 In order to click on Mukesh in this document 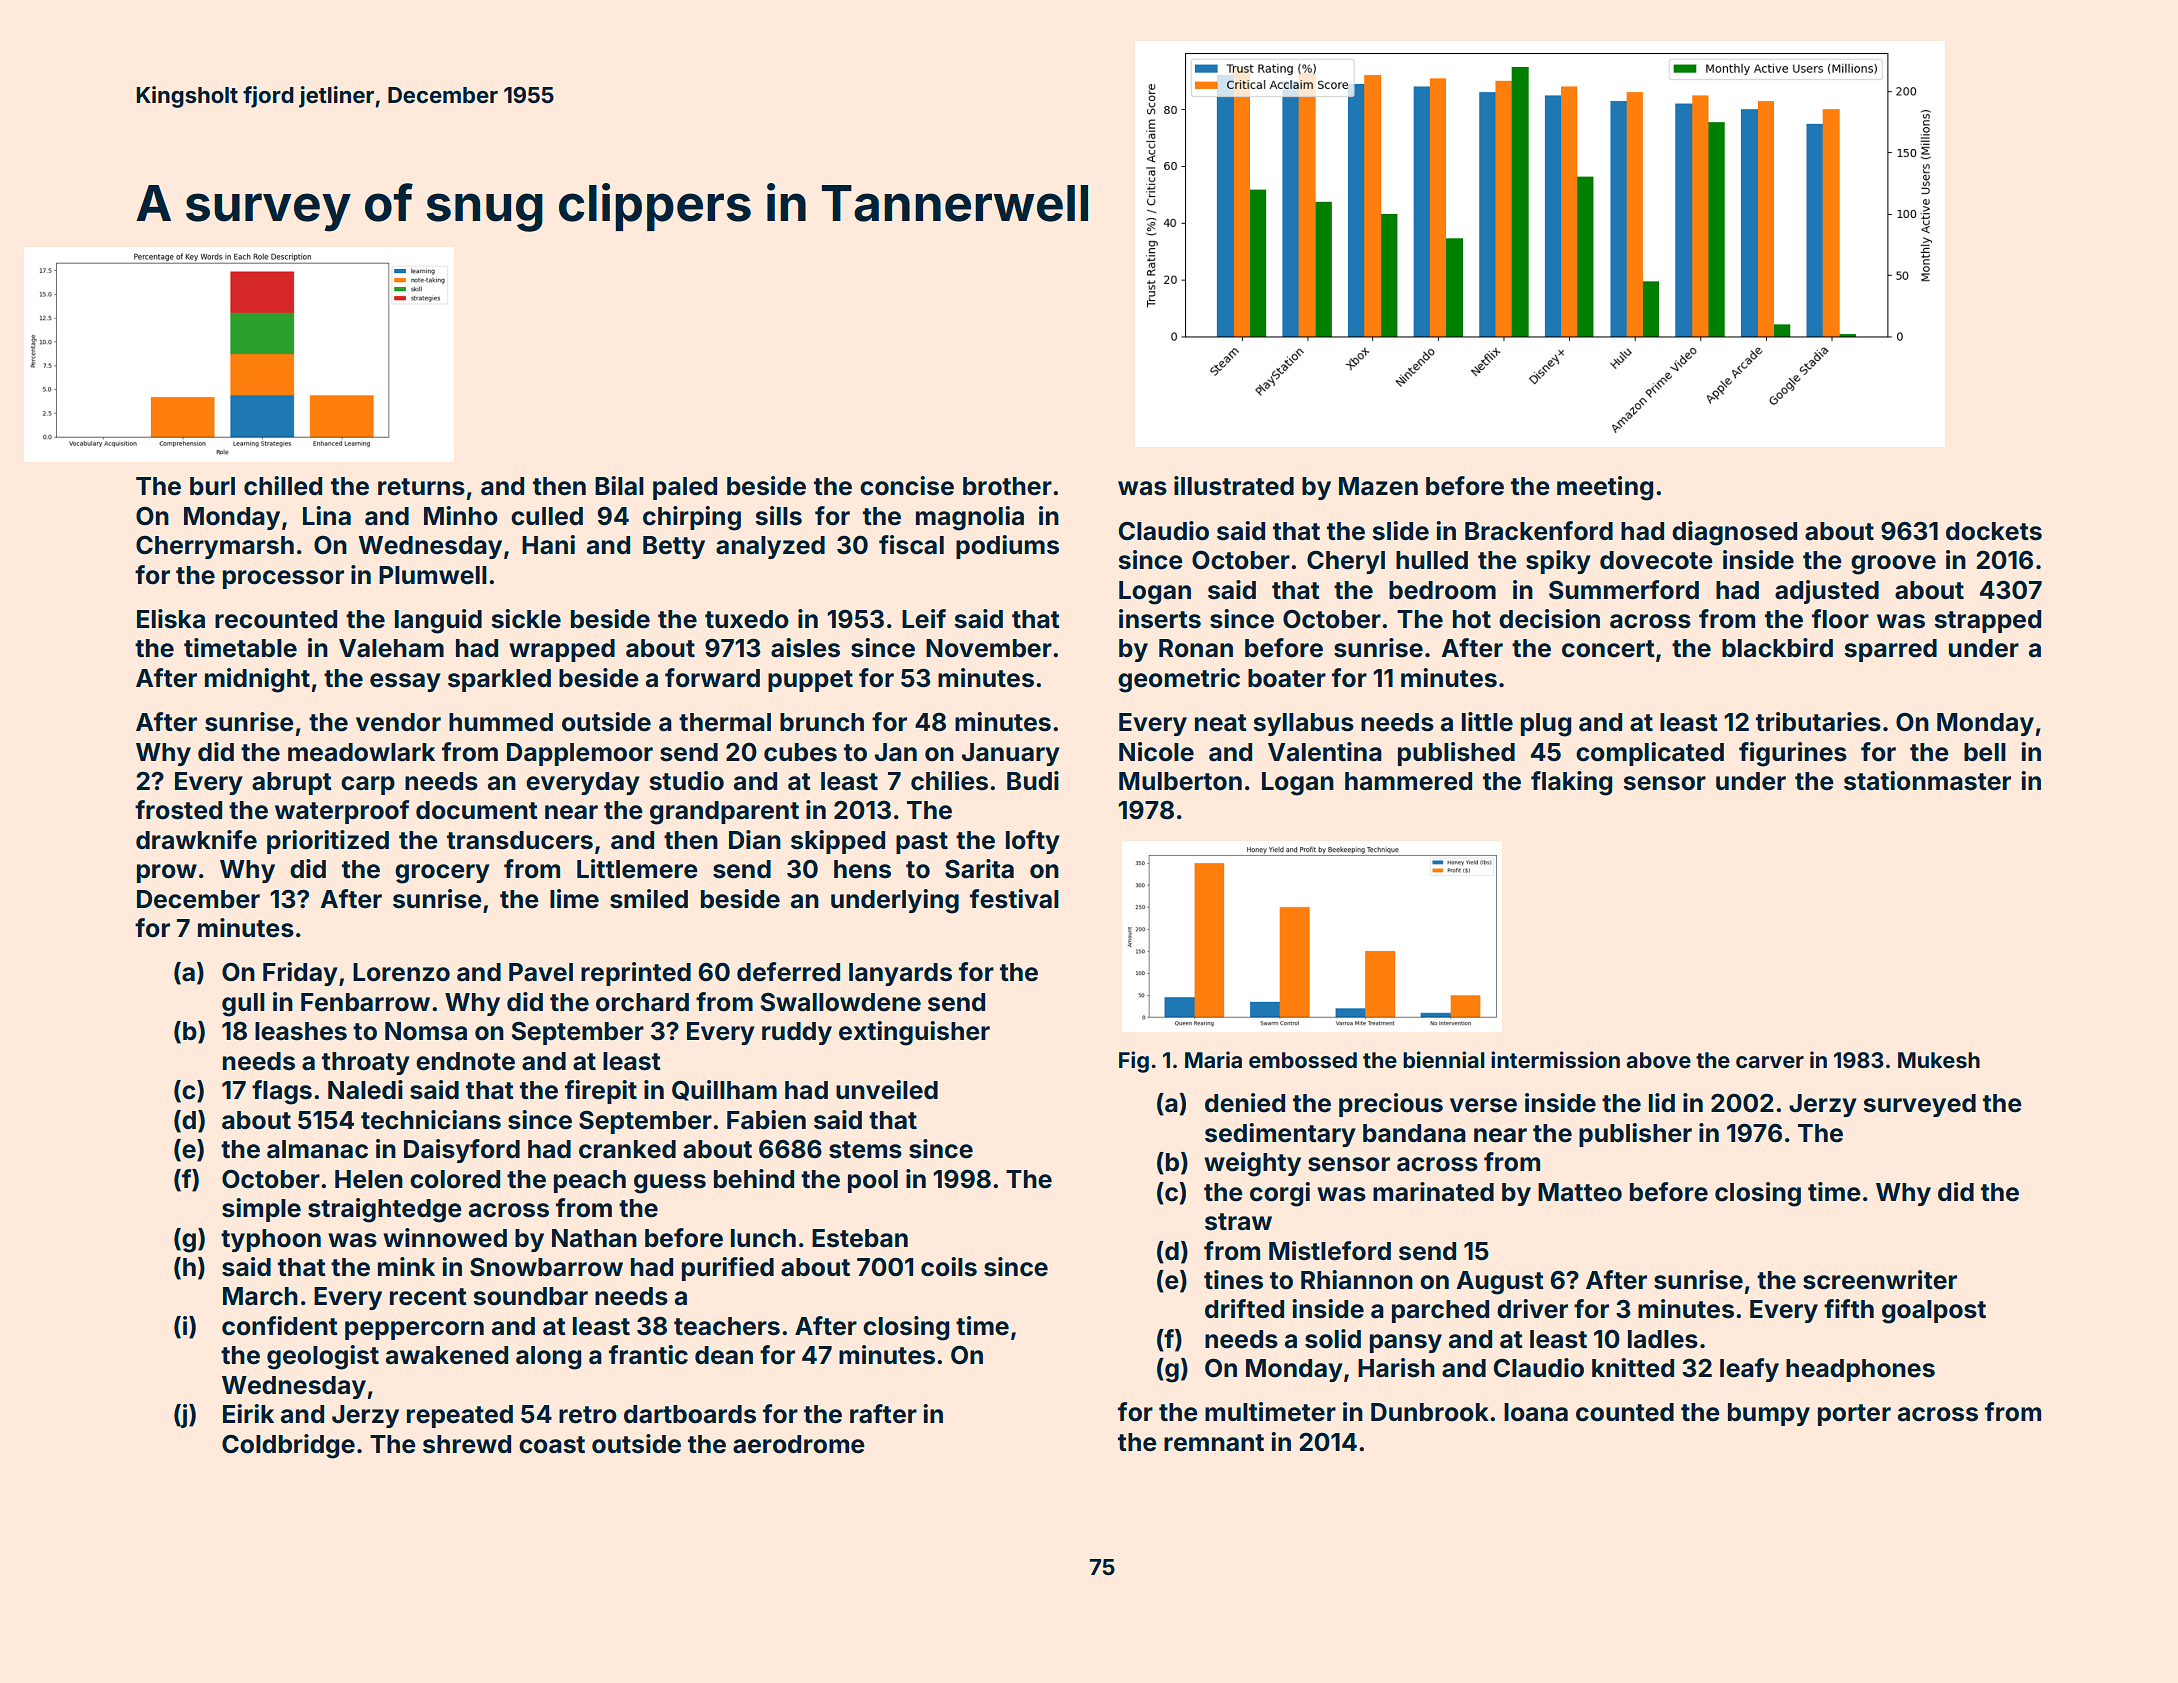, I will do `click(1939, 1060)`.
